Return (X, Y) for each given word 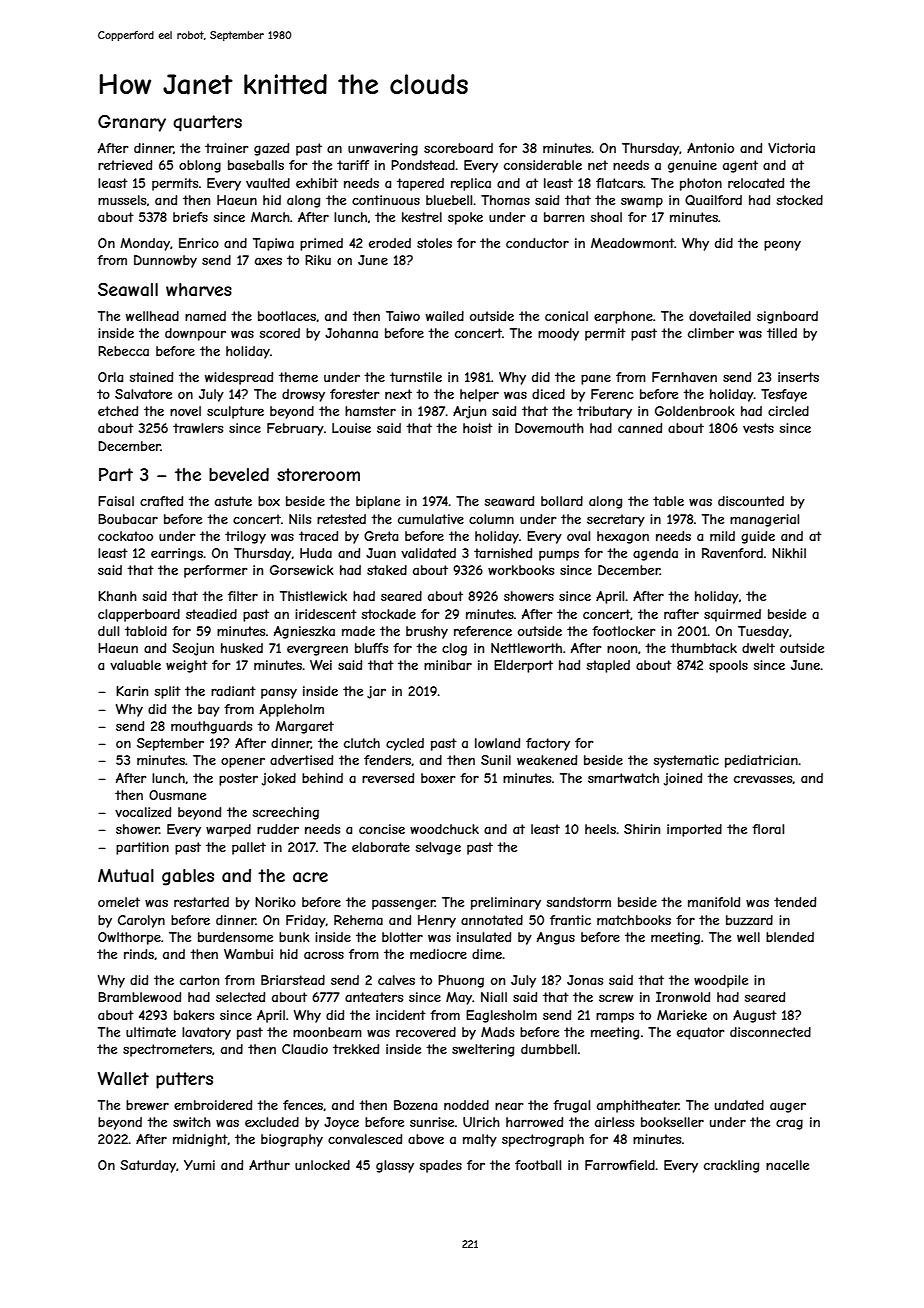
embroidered (213, 1105)
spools (728, 666)
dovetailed (720, 316)
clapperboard (139, 615)
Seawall (128, 289)
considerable (543, 165)
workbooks (521, 570)
